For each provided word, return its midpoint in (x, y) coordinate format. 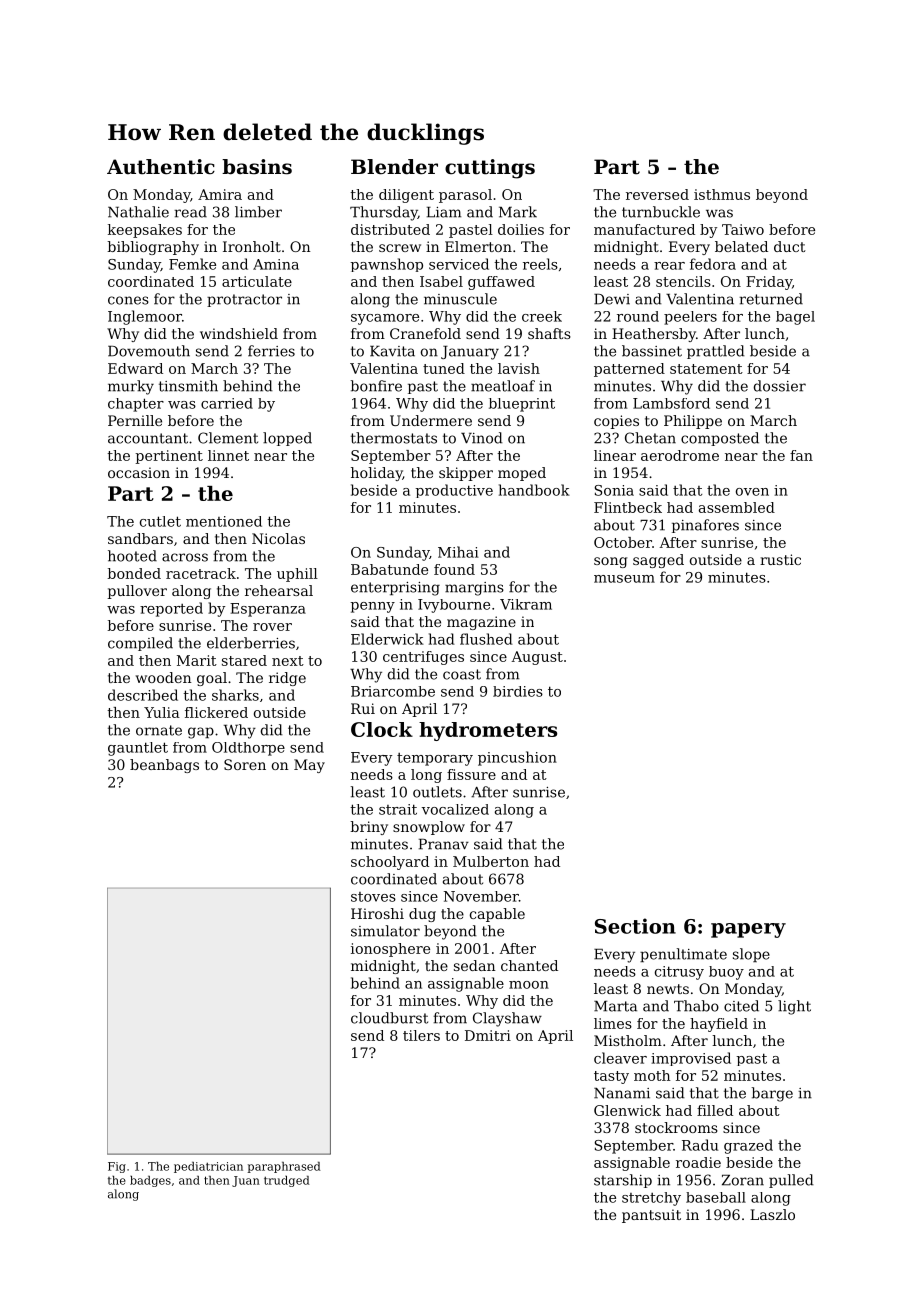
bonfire (376, 386)
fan (801, 455)
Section (635, 926)
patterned (629, 370)
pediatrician (208, 1167)
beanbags (164, 766)
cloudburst (389, 1018)
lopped (287, 439)
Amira (220, 194)
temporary (435, 759)
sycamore (385, 319)
